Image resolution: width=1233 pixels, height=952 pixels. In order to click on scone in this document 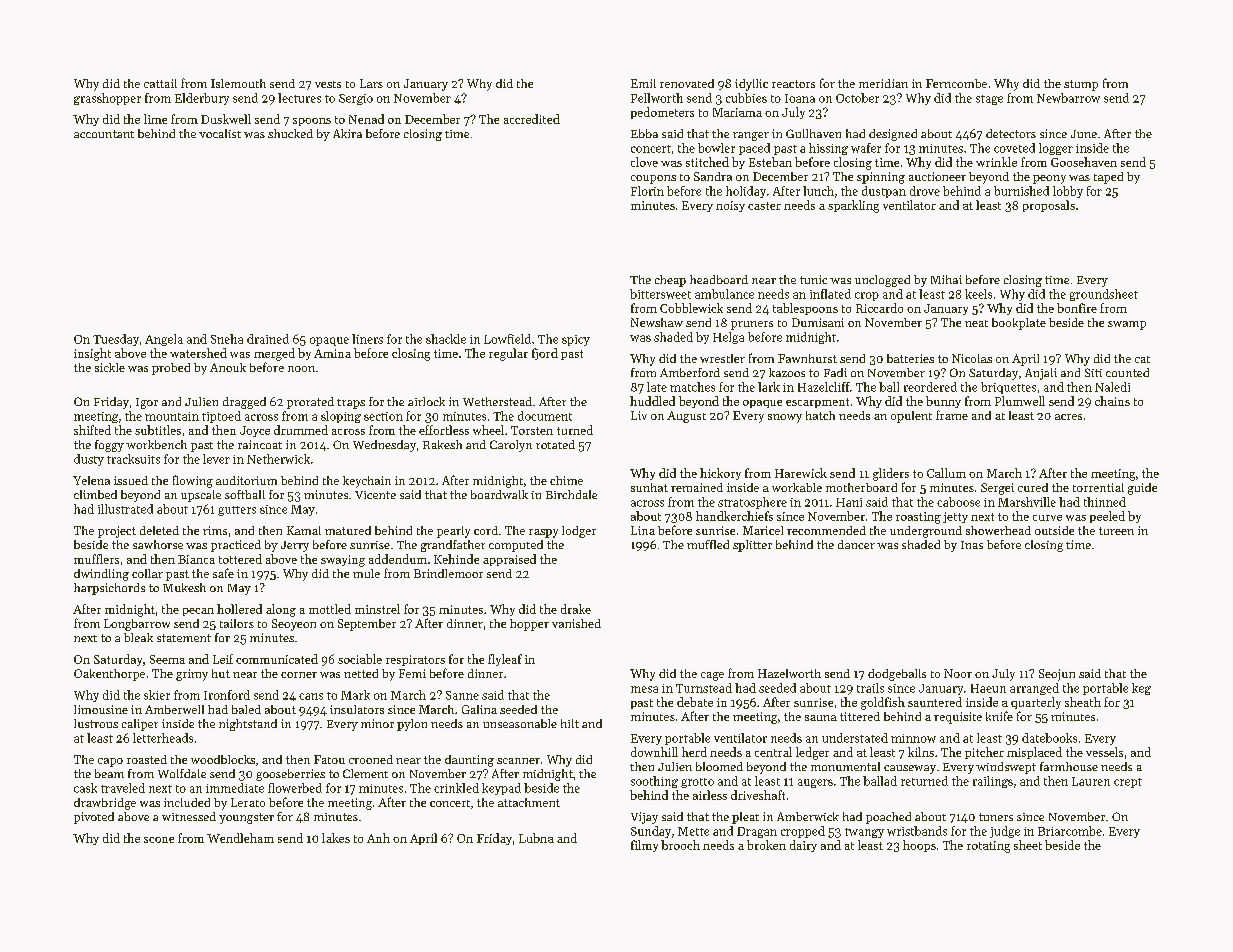, I will do `click(159, 840)`.
